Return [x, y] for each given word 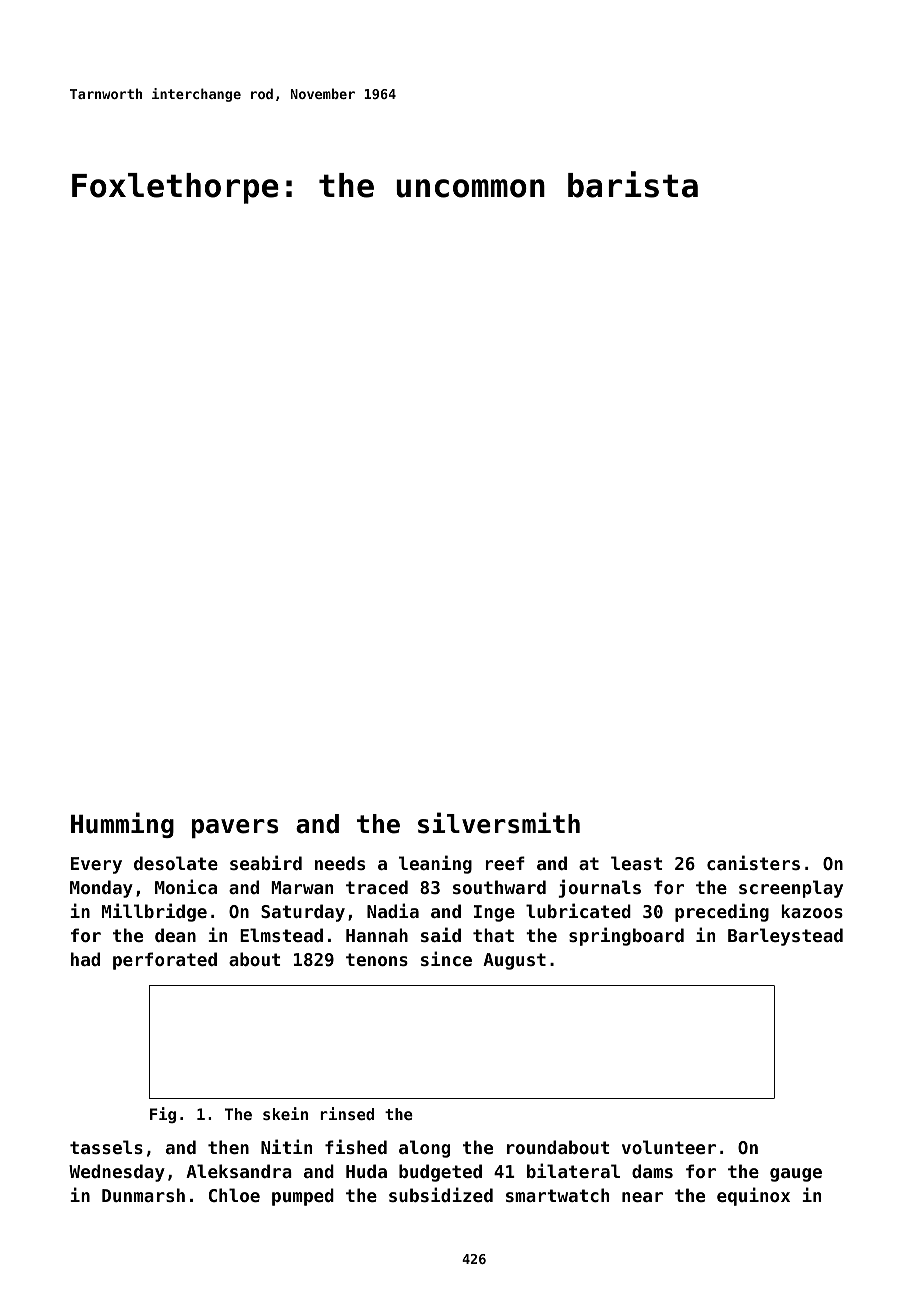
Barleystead [785, 937]
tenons [377, 959]
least [636, 863]
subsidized [441, 1194]
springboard [626, 936]
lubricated [578, 910]
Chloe [234, 1195]
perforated [165, 961]
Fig [163, 1115]
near [642, 1197]
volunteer [669, 1147]
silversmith [499, 823]
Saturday [303, 913]
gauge [796, 1175]
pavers [235, 828]
